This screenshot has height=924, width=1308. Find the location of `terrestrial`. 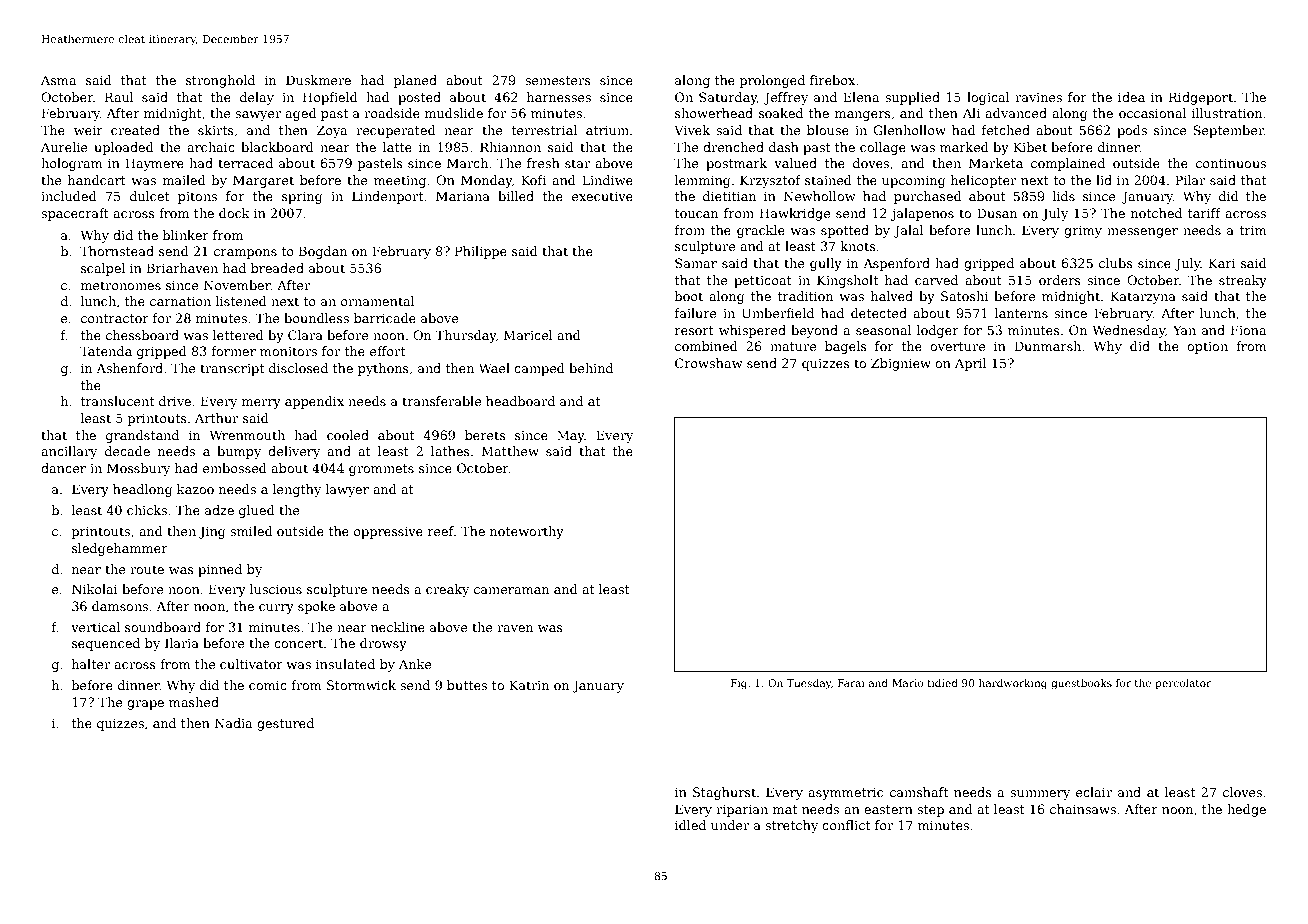

terrestrial is located at coordinates (544, 130).
